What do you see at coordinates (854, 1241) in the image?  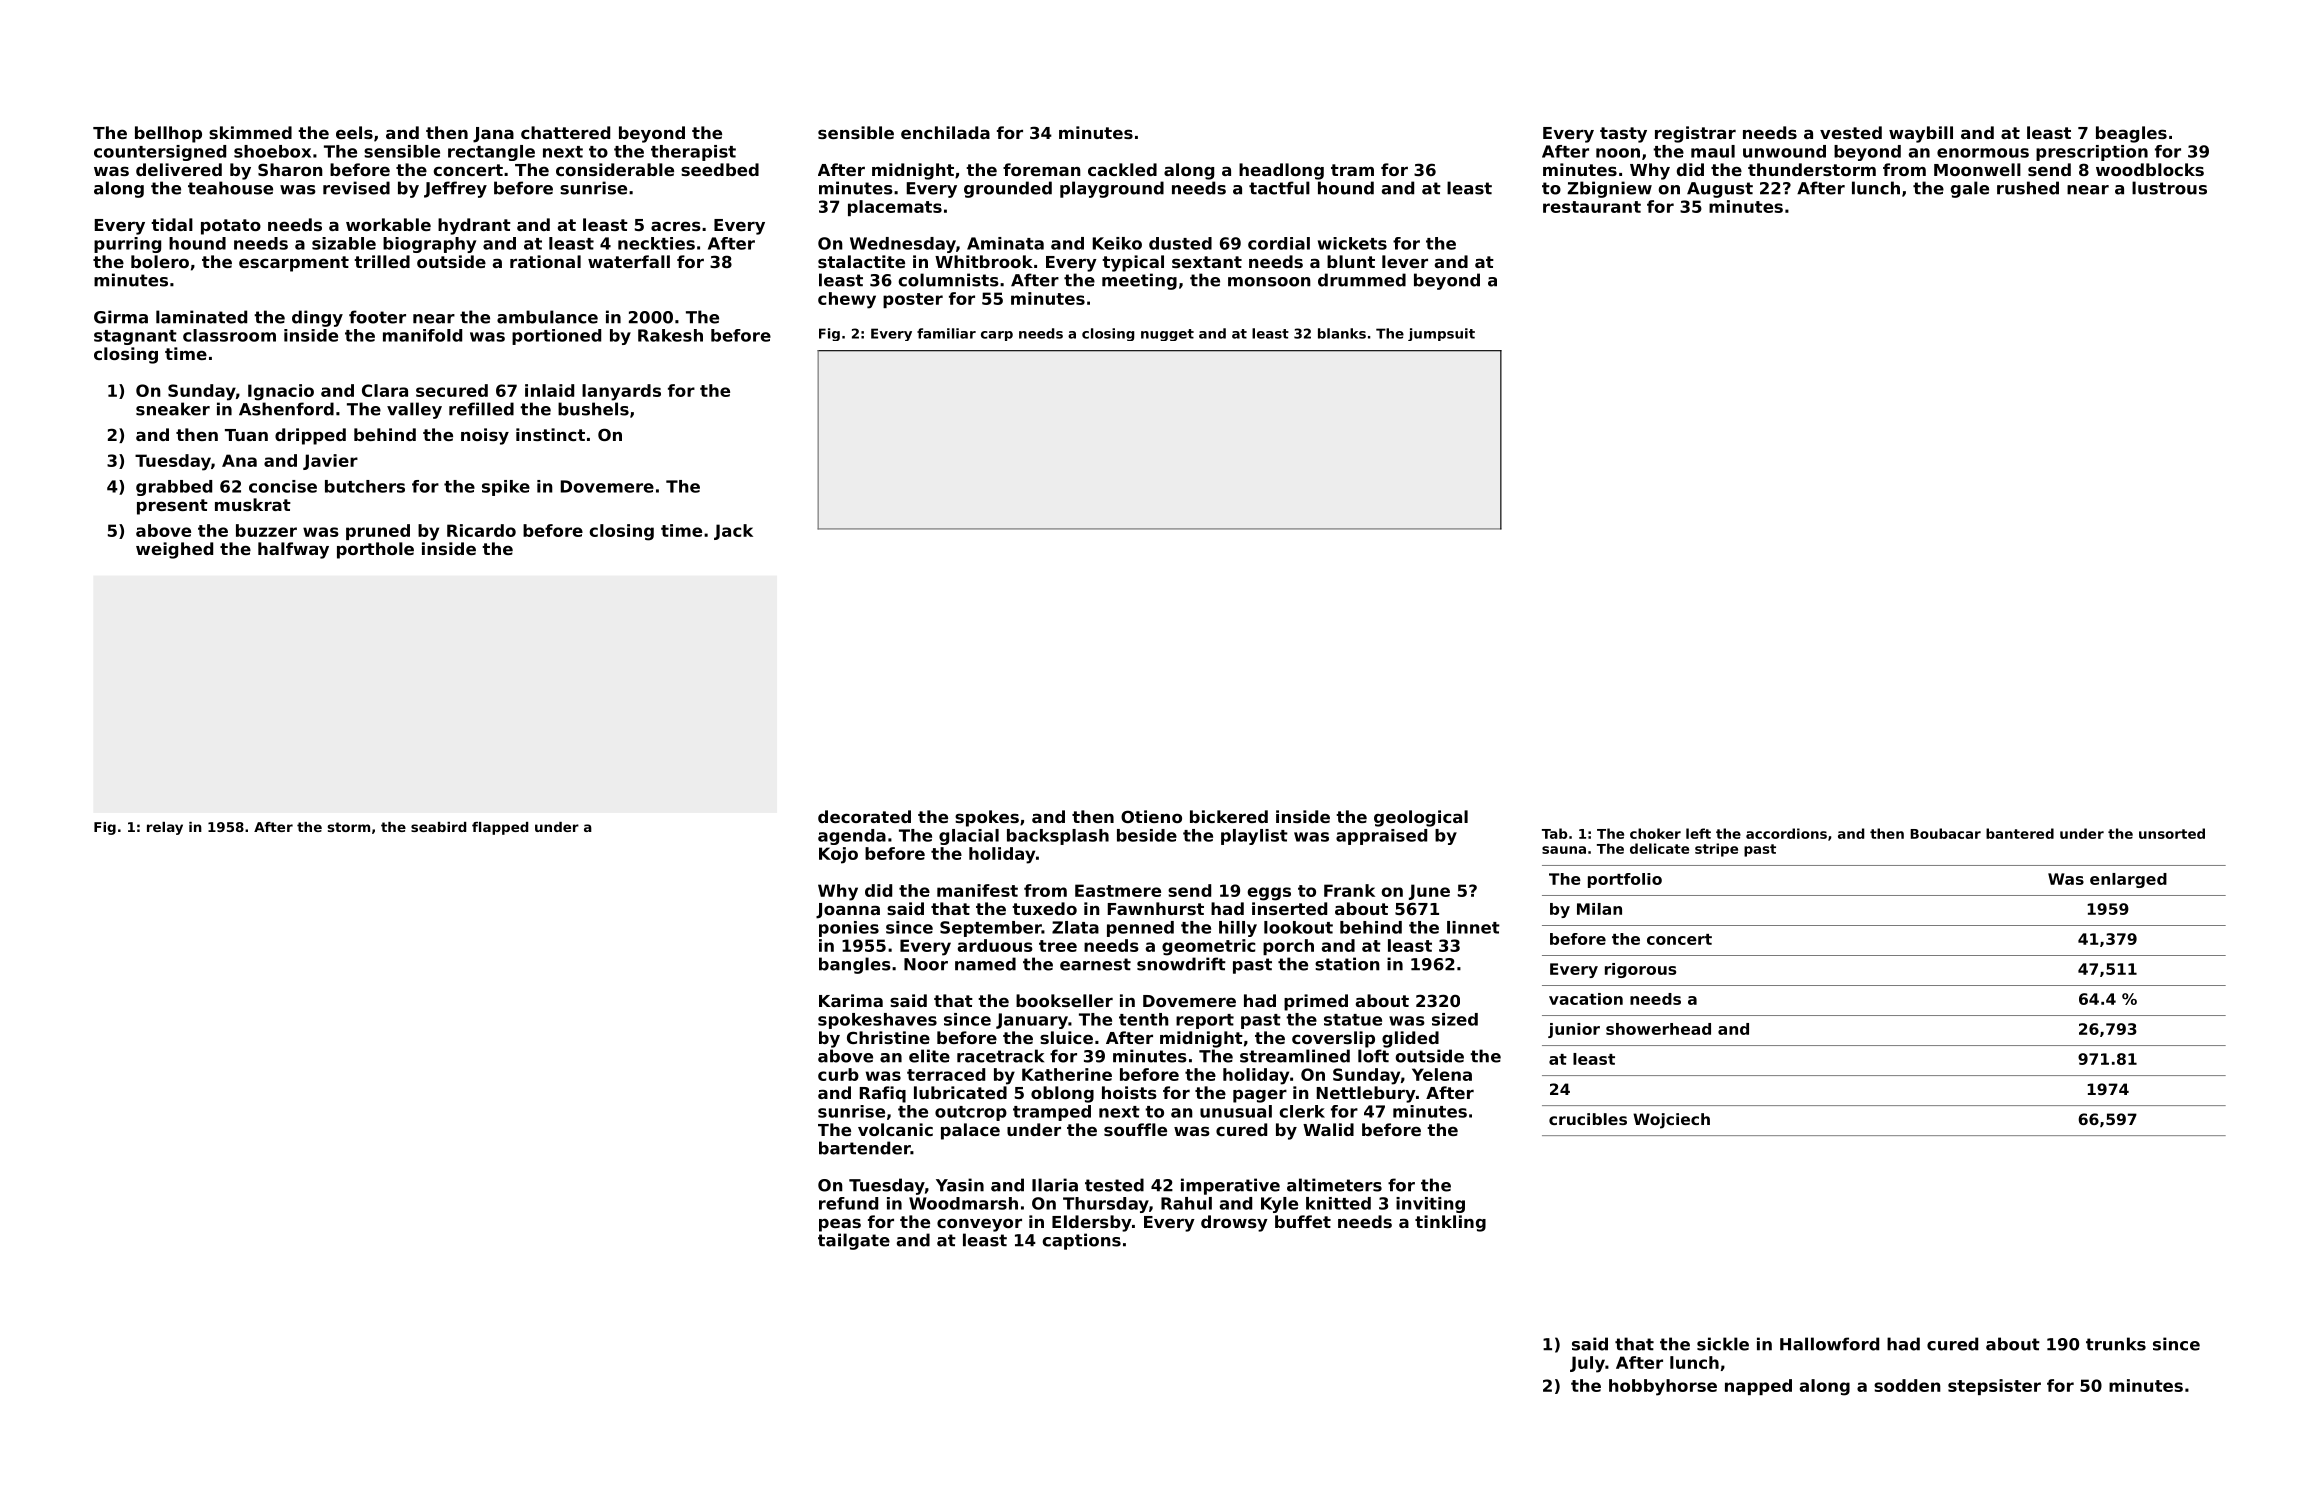 I see `tailgate` at bounding box center [854, 1241].
